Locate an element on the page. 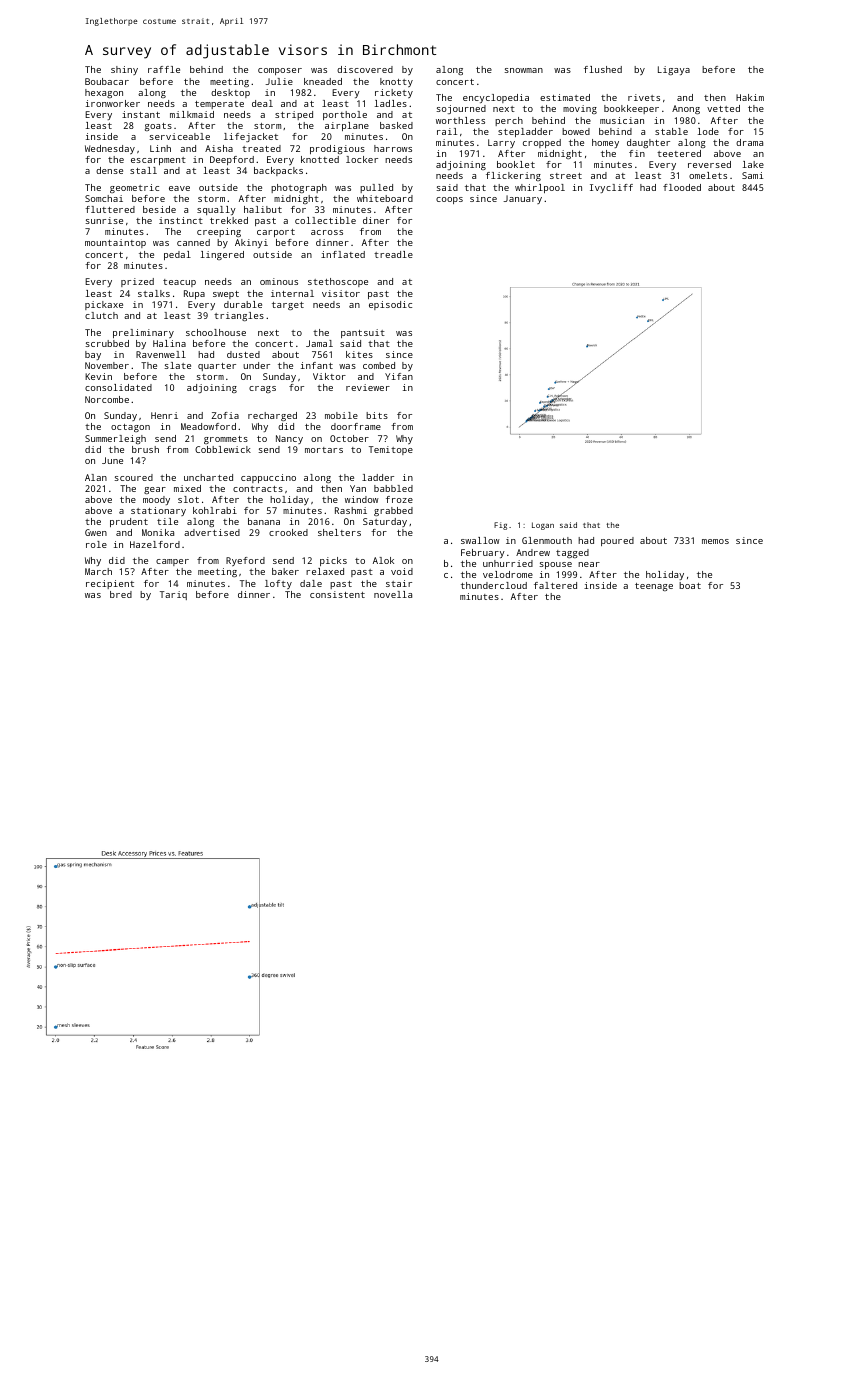  consistent is located at coordinates (337, 594).
